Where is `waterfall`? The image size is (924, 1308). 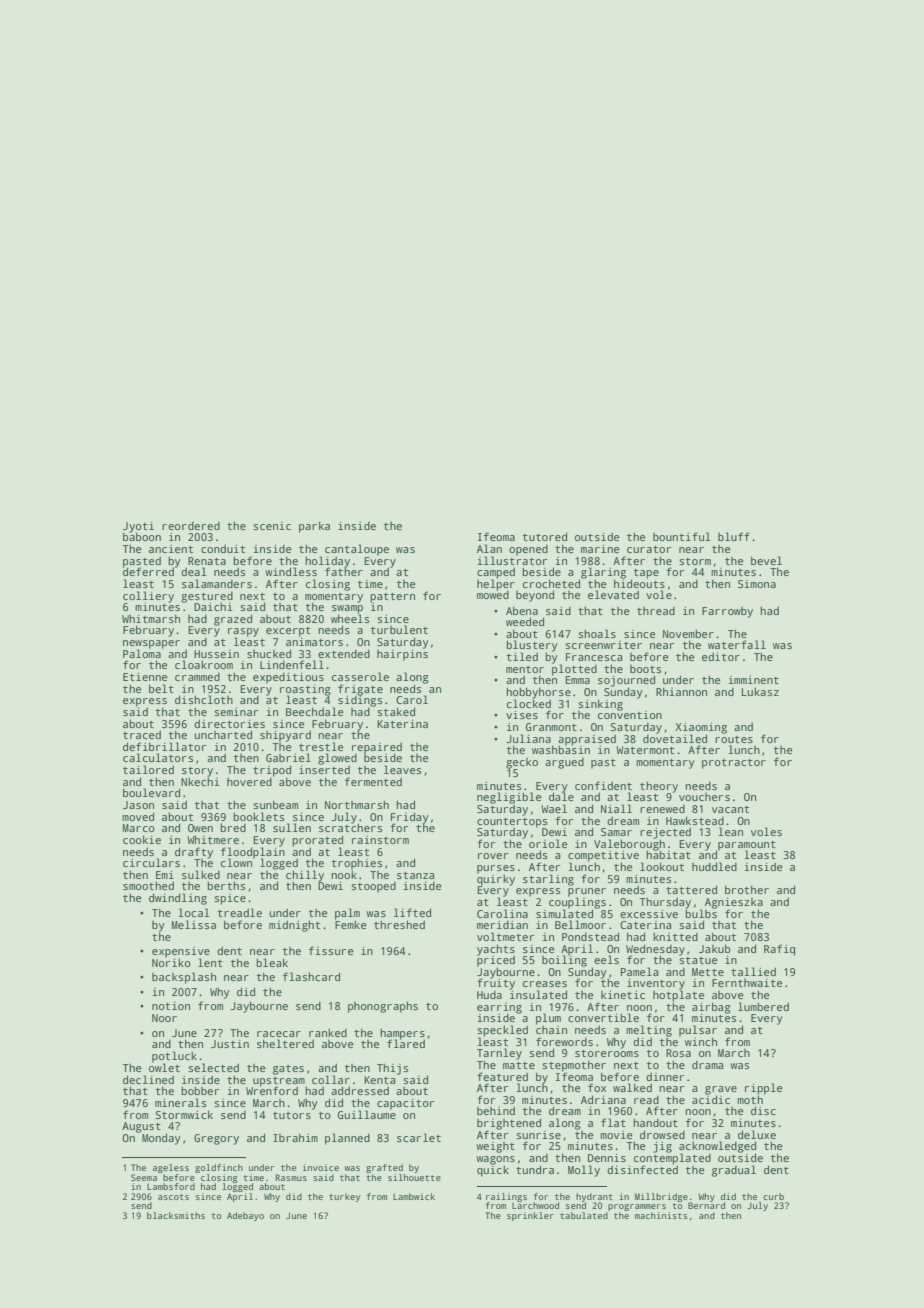 waterfall is located at coordinates (737, 644).
